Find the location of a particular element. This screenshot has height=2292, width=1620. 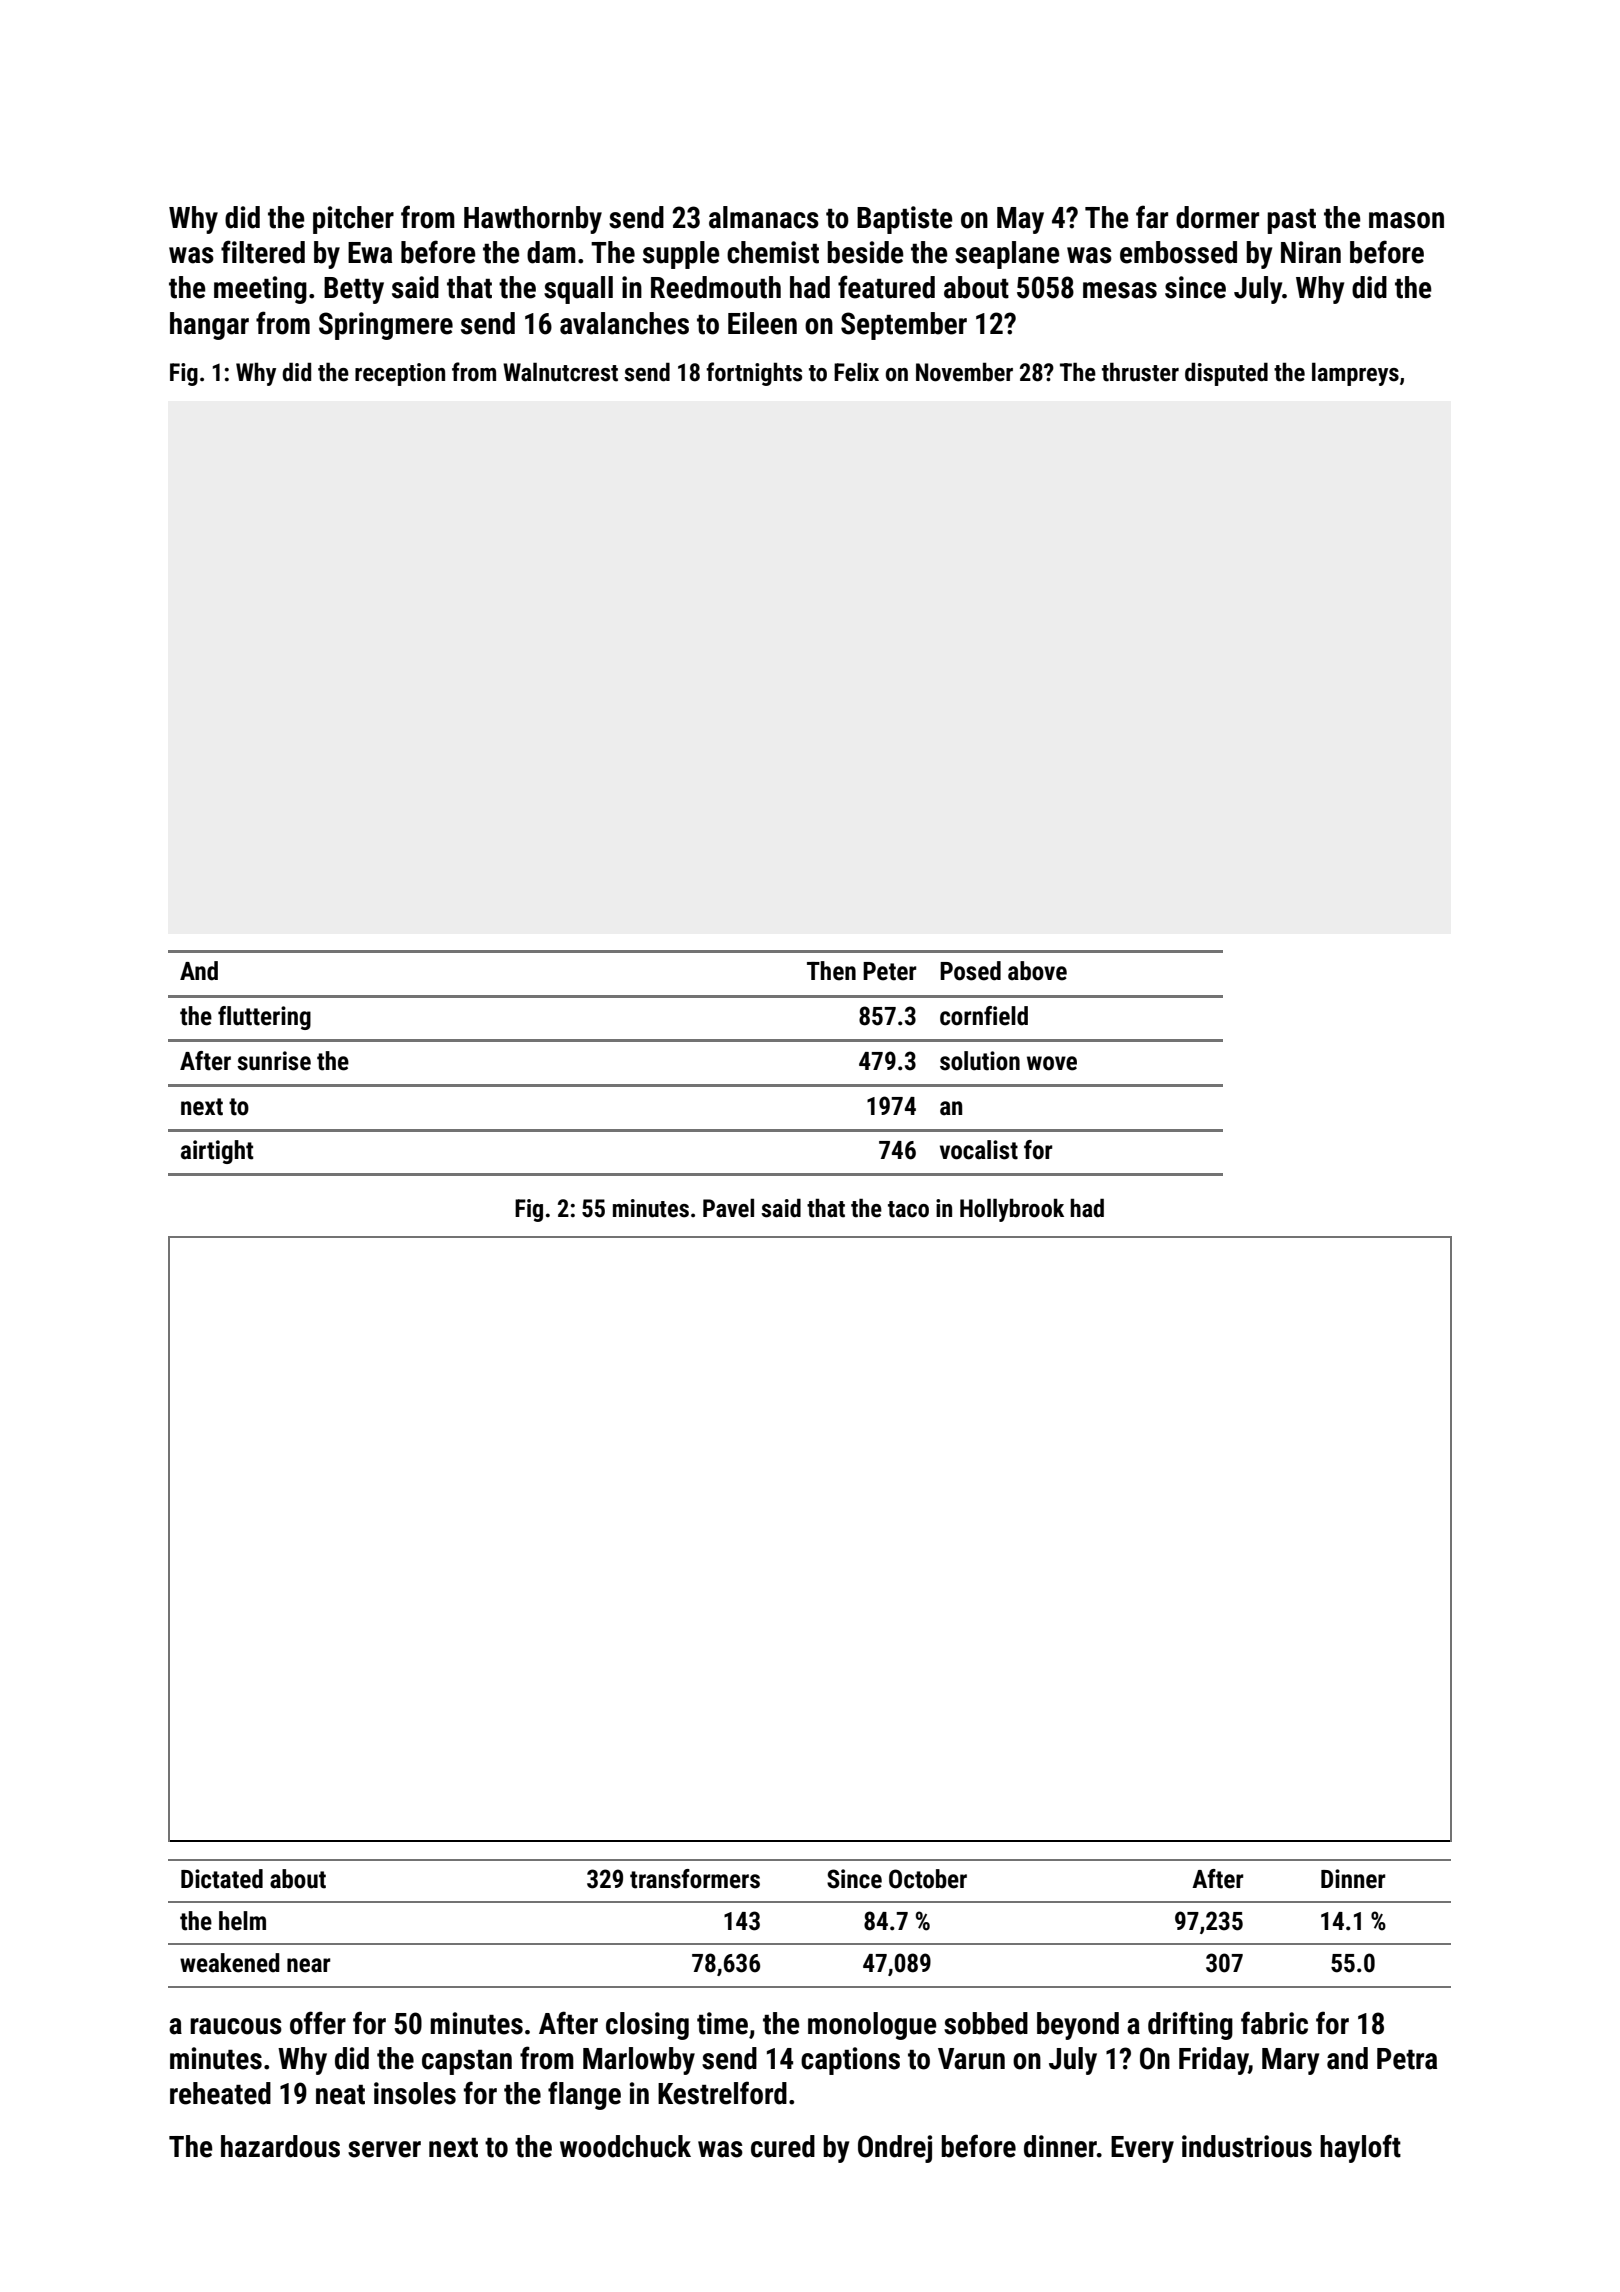

Walnutcrest is located at coordinates (560, 372).
